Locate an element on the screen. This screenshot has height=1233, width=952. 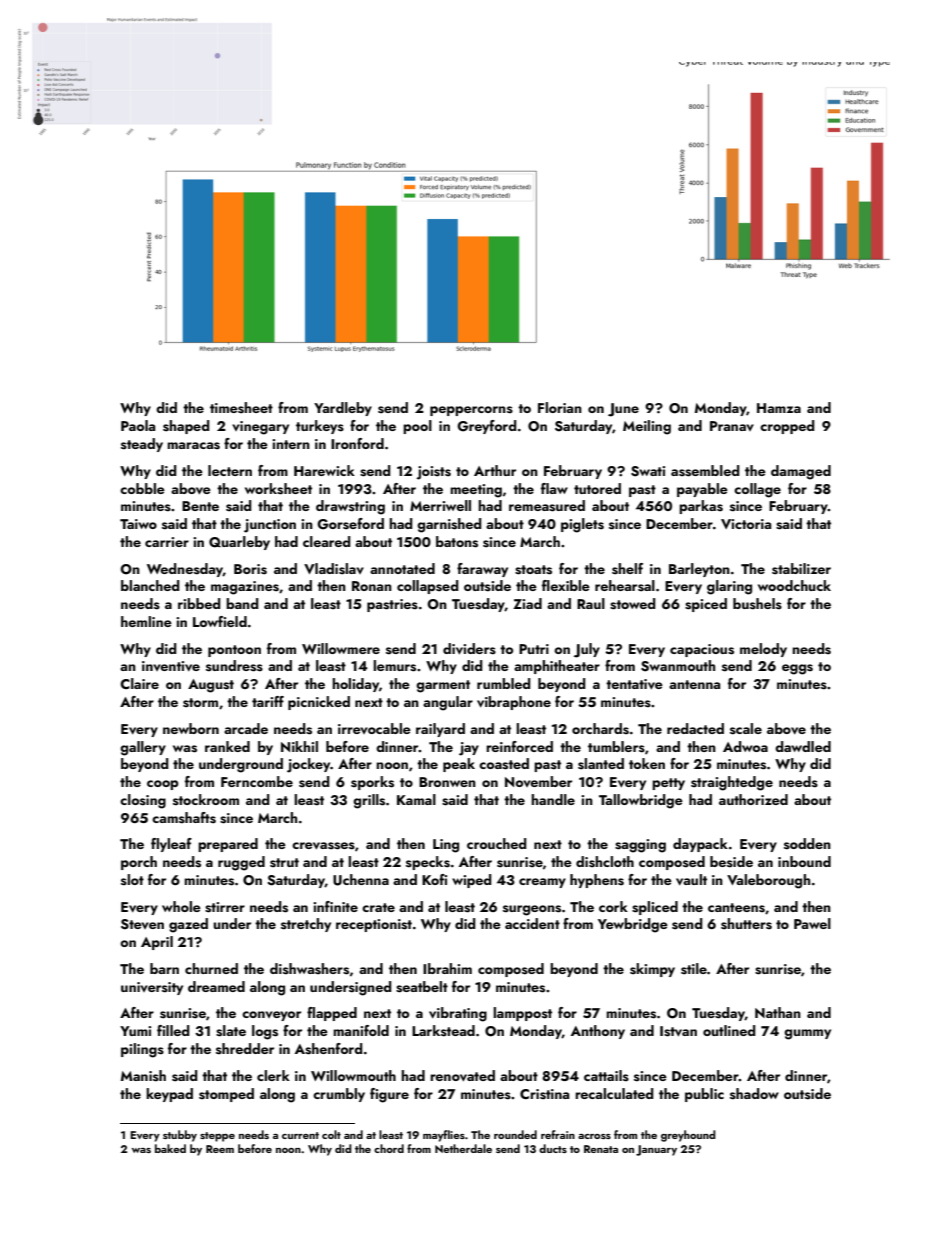
Hamza is located at coordinates (779, 408).
